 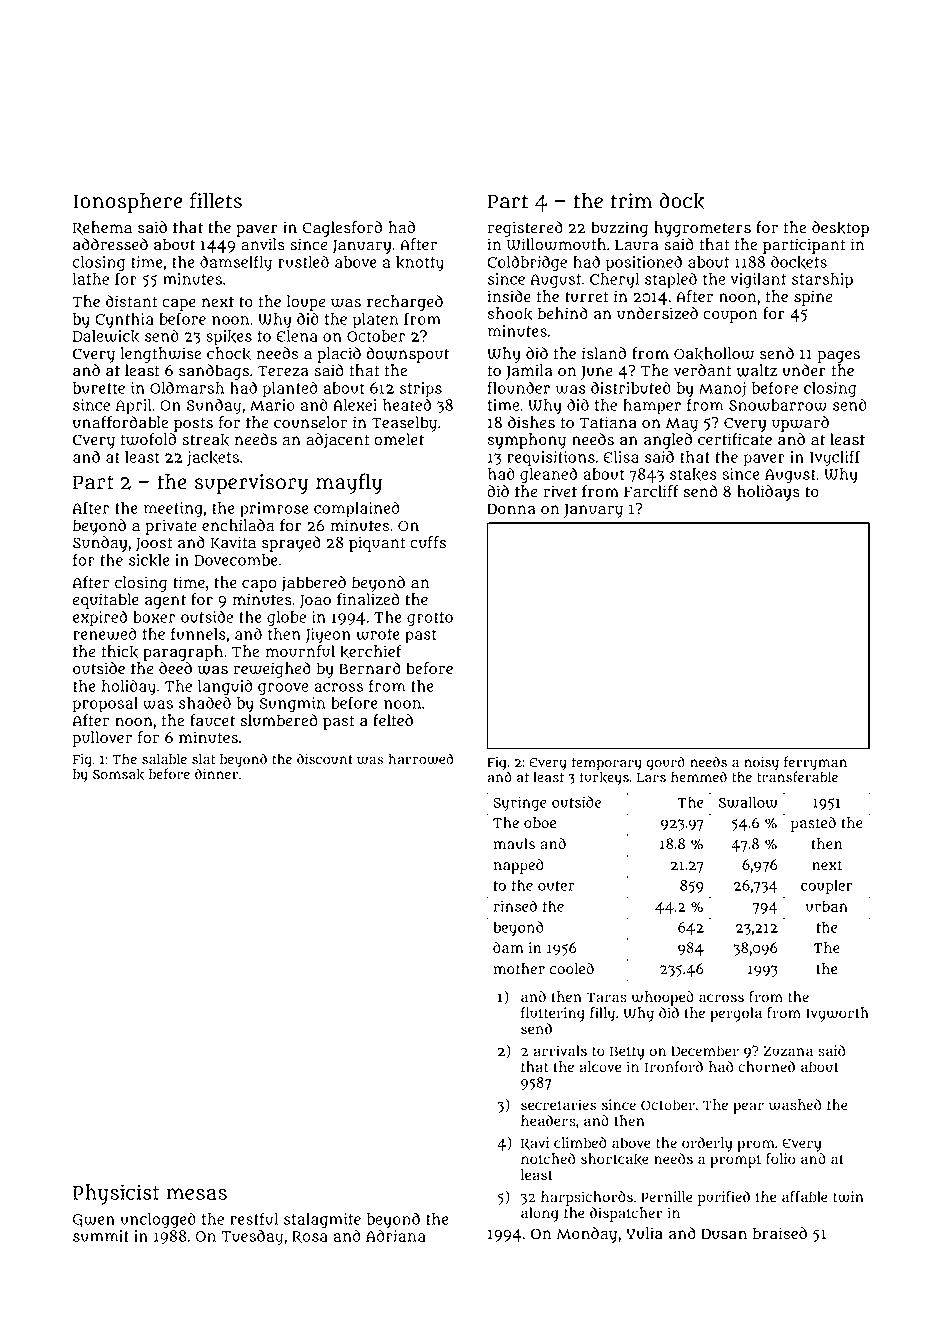 What do you see at coordinates (118, 774) in the page?
I see `Somsak` at bounding box center [118, 774].
